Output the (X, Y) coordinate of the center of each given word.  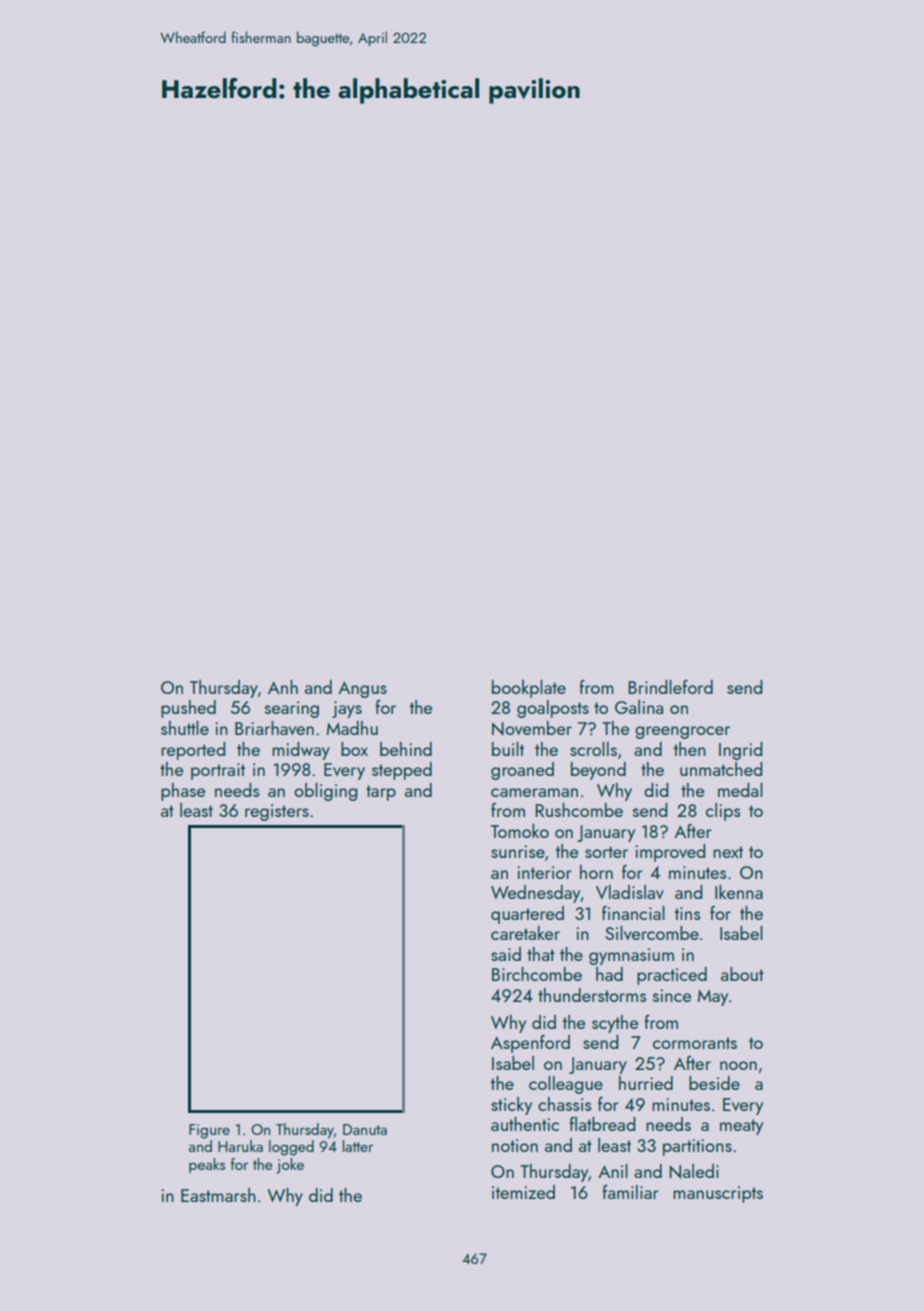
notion (515, 1145)
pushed (188, 709)
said (506, 954)
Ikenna (739, 892)
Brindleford (671, 687)
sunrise (518, 851)
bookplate (529, 689)
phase (183, 792)
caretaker (525, 933)
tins (688, 913)
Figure (209, 1131)
